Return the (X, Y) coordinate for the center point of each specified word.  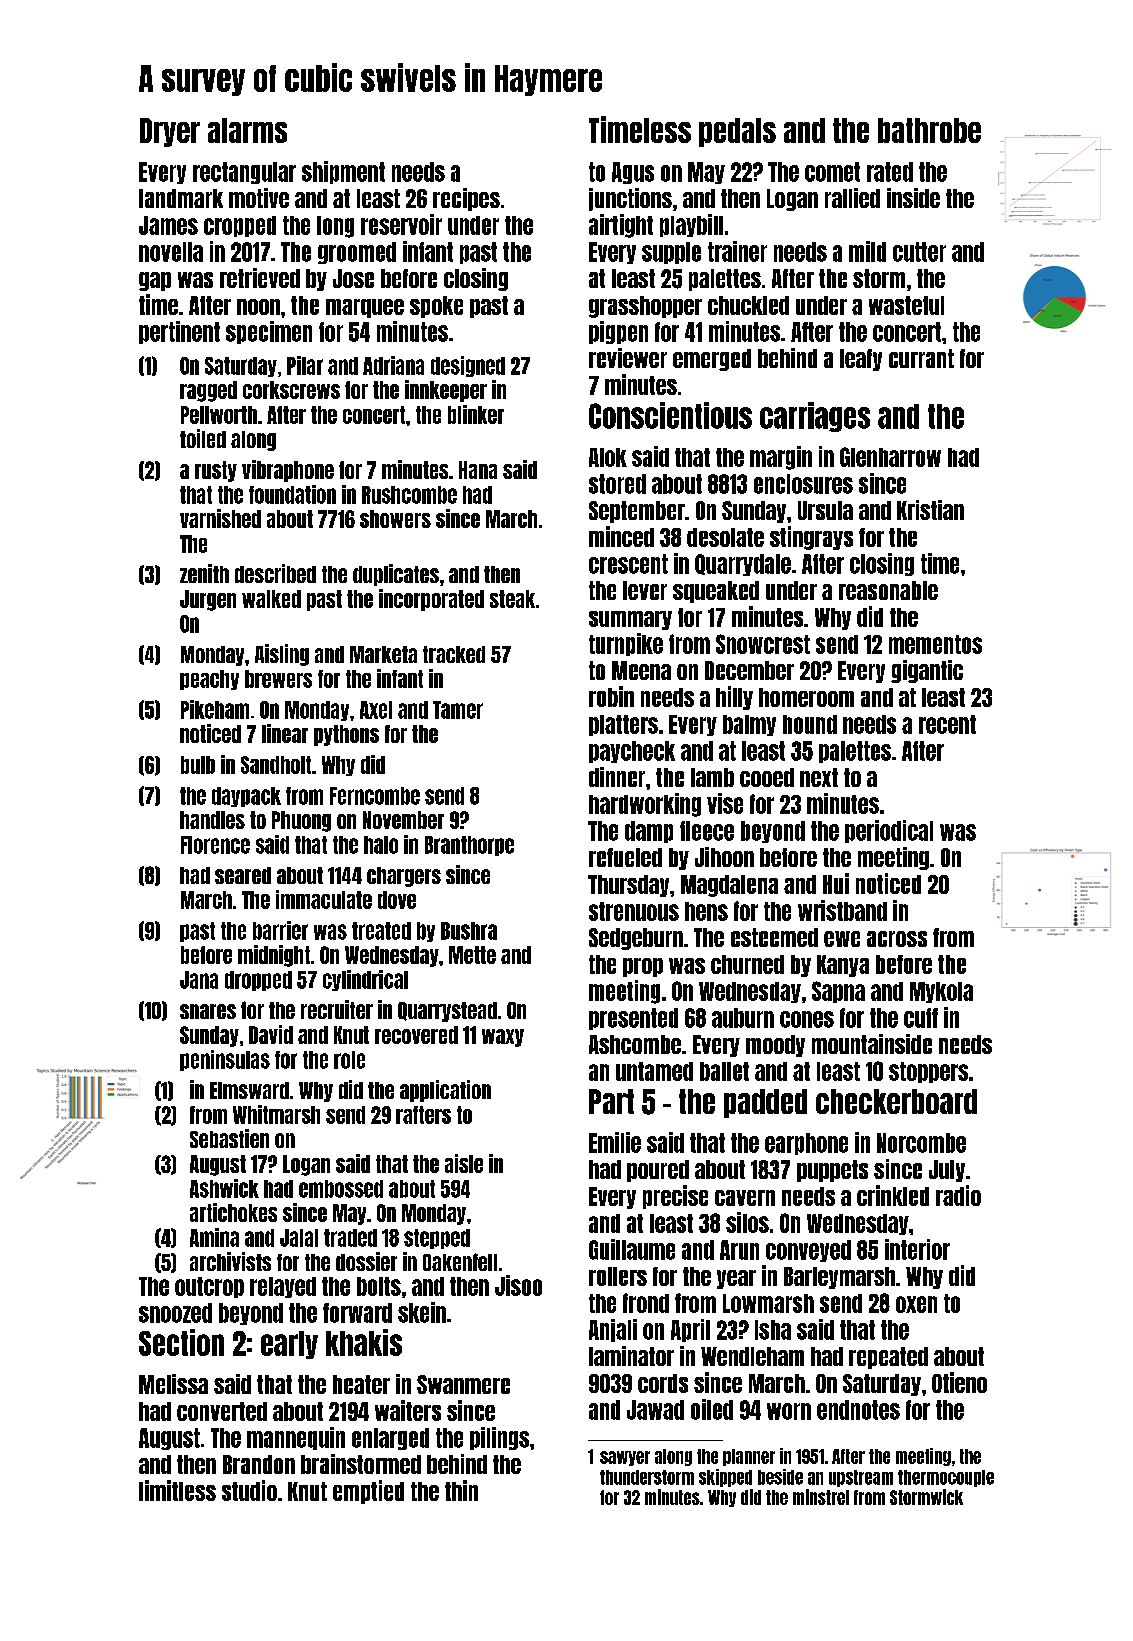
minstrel (821, 1497)
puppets (832, 1171)
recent (947, 724)
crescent (628, 564)
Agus (633, 173)
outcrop (209, 1287)
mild (867, 251)
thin (461, 1490)
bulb (198, 765)
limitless (177, 1490)
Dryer (170, 132)
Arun (739, 1250)
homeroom (806, 697)
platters (623, 725)
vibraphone (288, 471)
